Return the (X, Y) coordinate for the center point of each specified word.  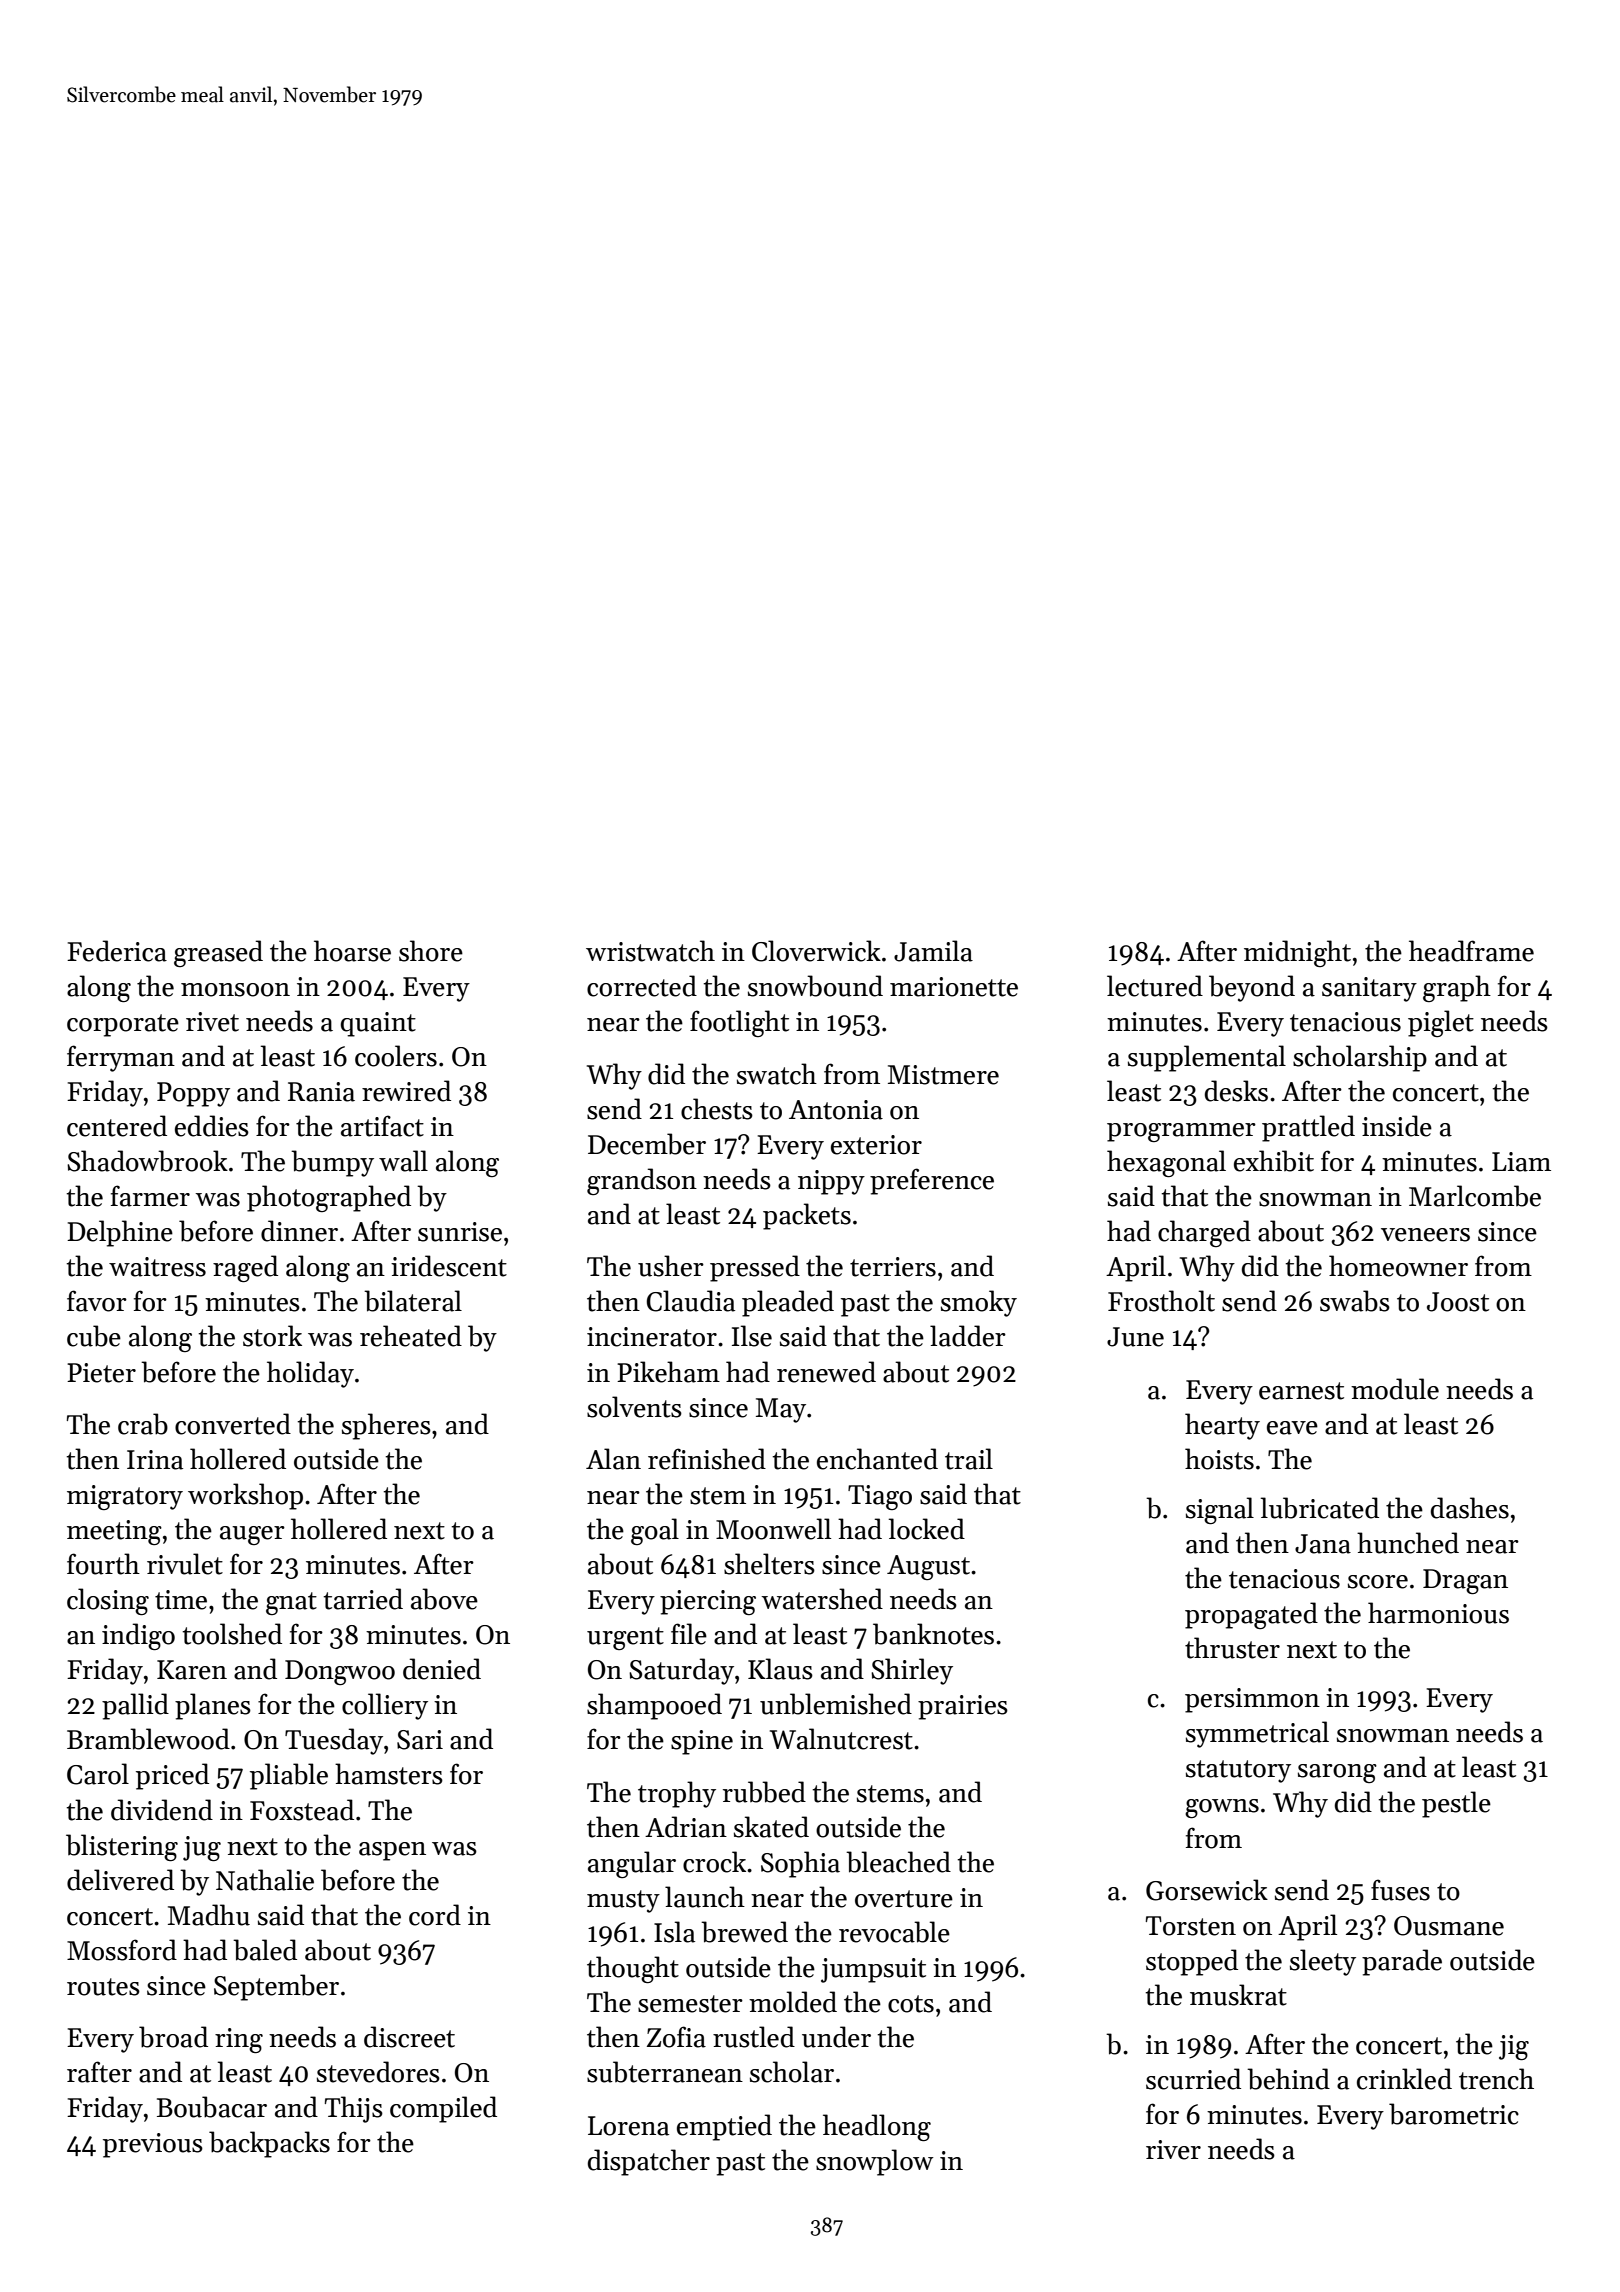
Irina (155, 1460)
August (928, 1567)
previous (153, 2145)
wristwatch (650, 951)
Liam (1521, 1162)
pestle (1456, 1804)
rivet (212, 1022)
